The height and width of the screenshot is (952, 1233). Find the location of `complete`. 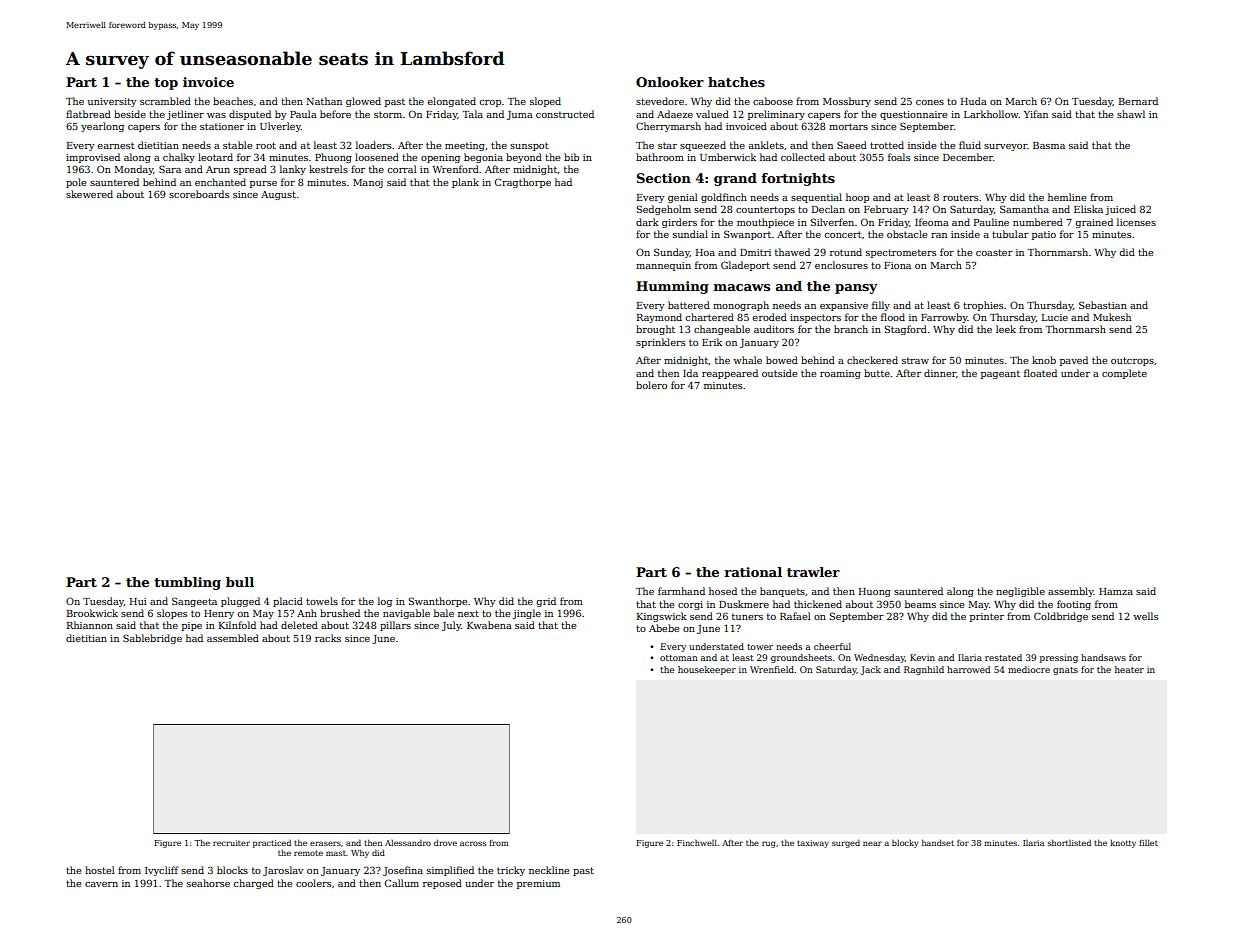

complete is located at coordinates (1124, 374).
